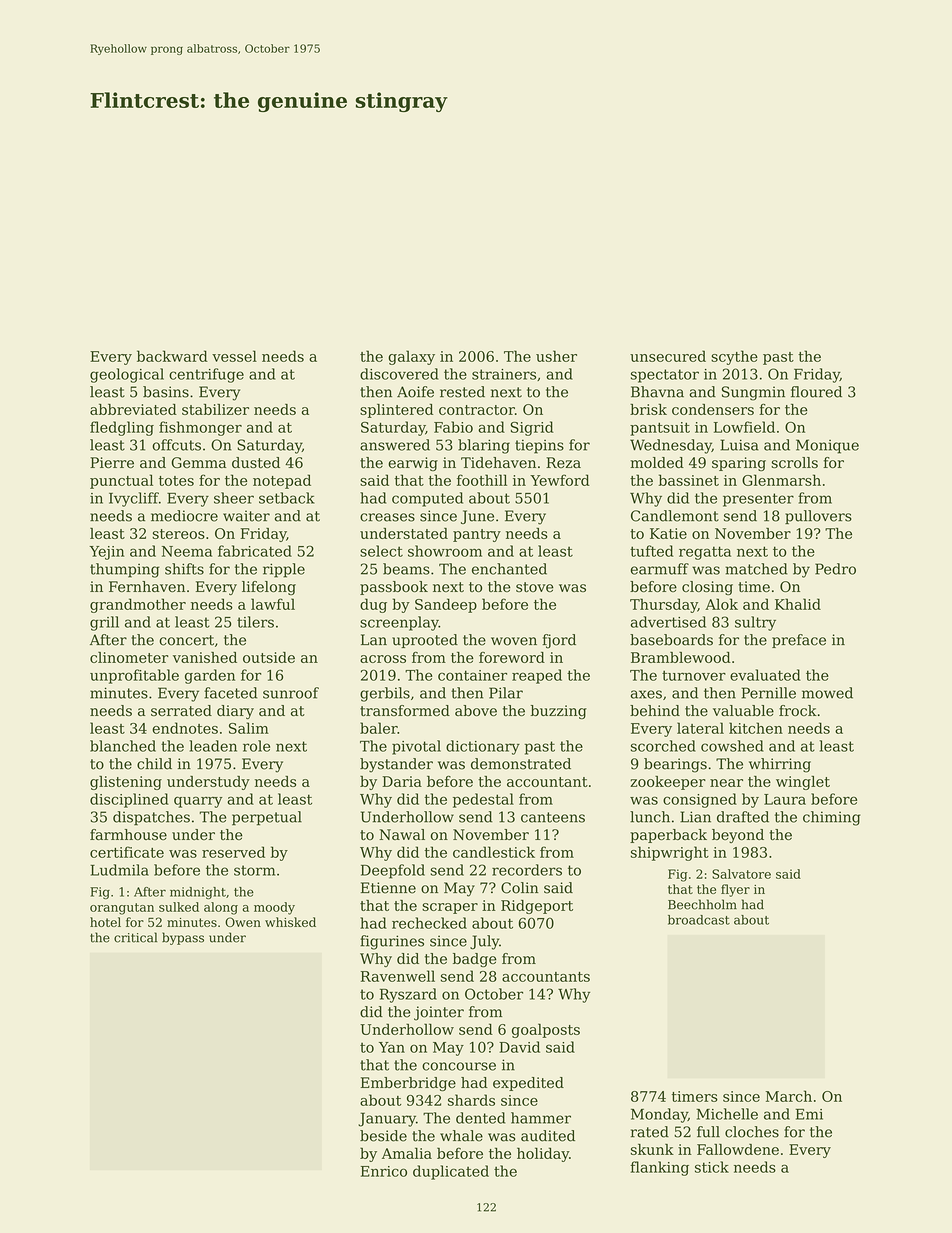 This image has width=952, height=1233. Describe the element at coordinates (234, 356) in the image. I see `vessel` at that location.
